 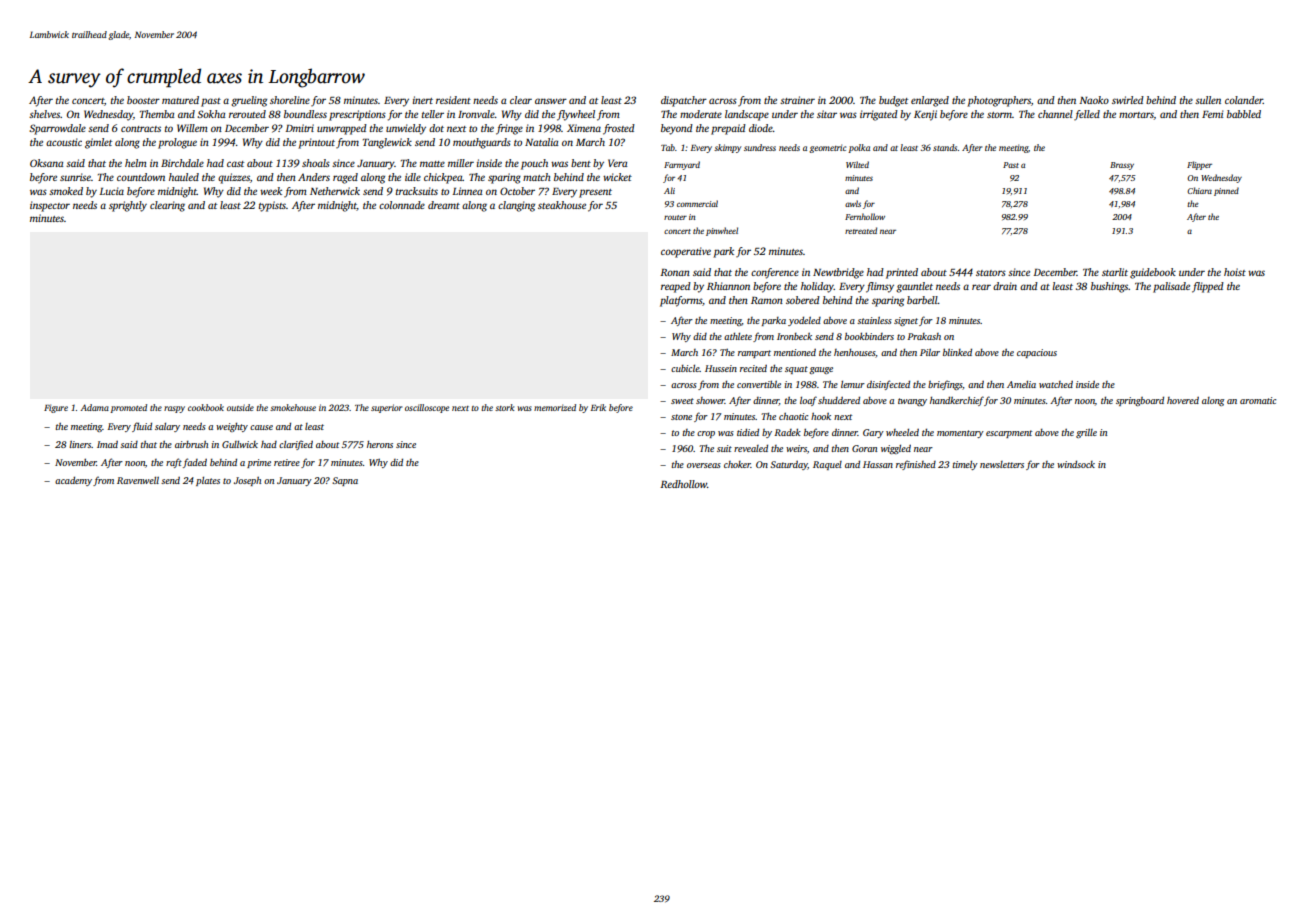 What do you see at coordinates (287, 462) in the document?
I see `retiree` at bounding box center [287, 462].
